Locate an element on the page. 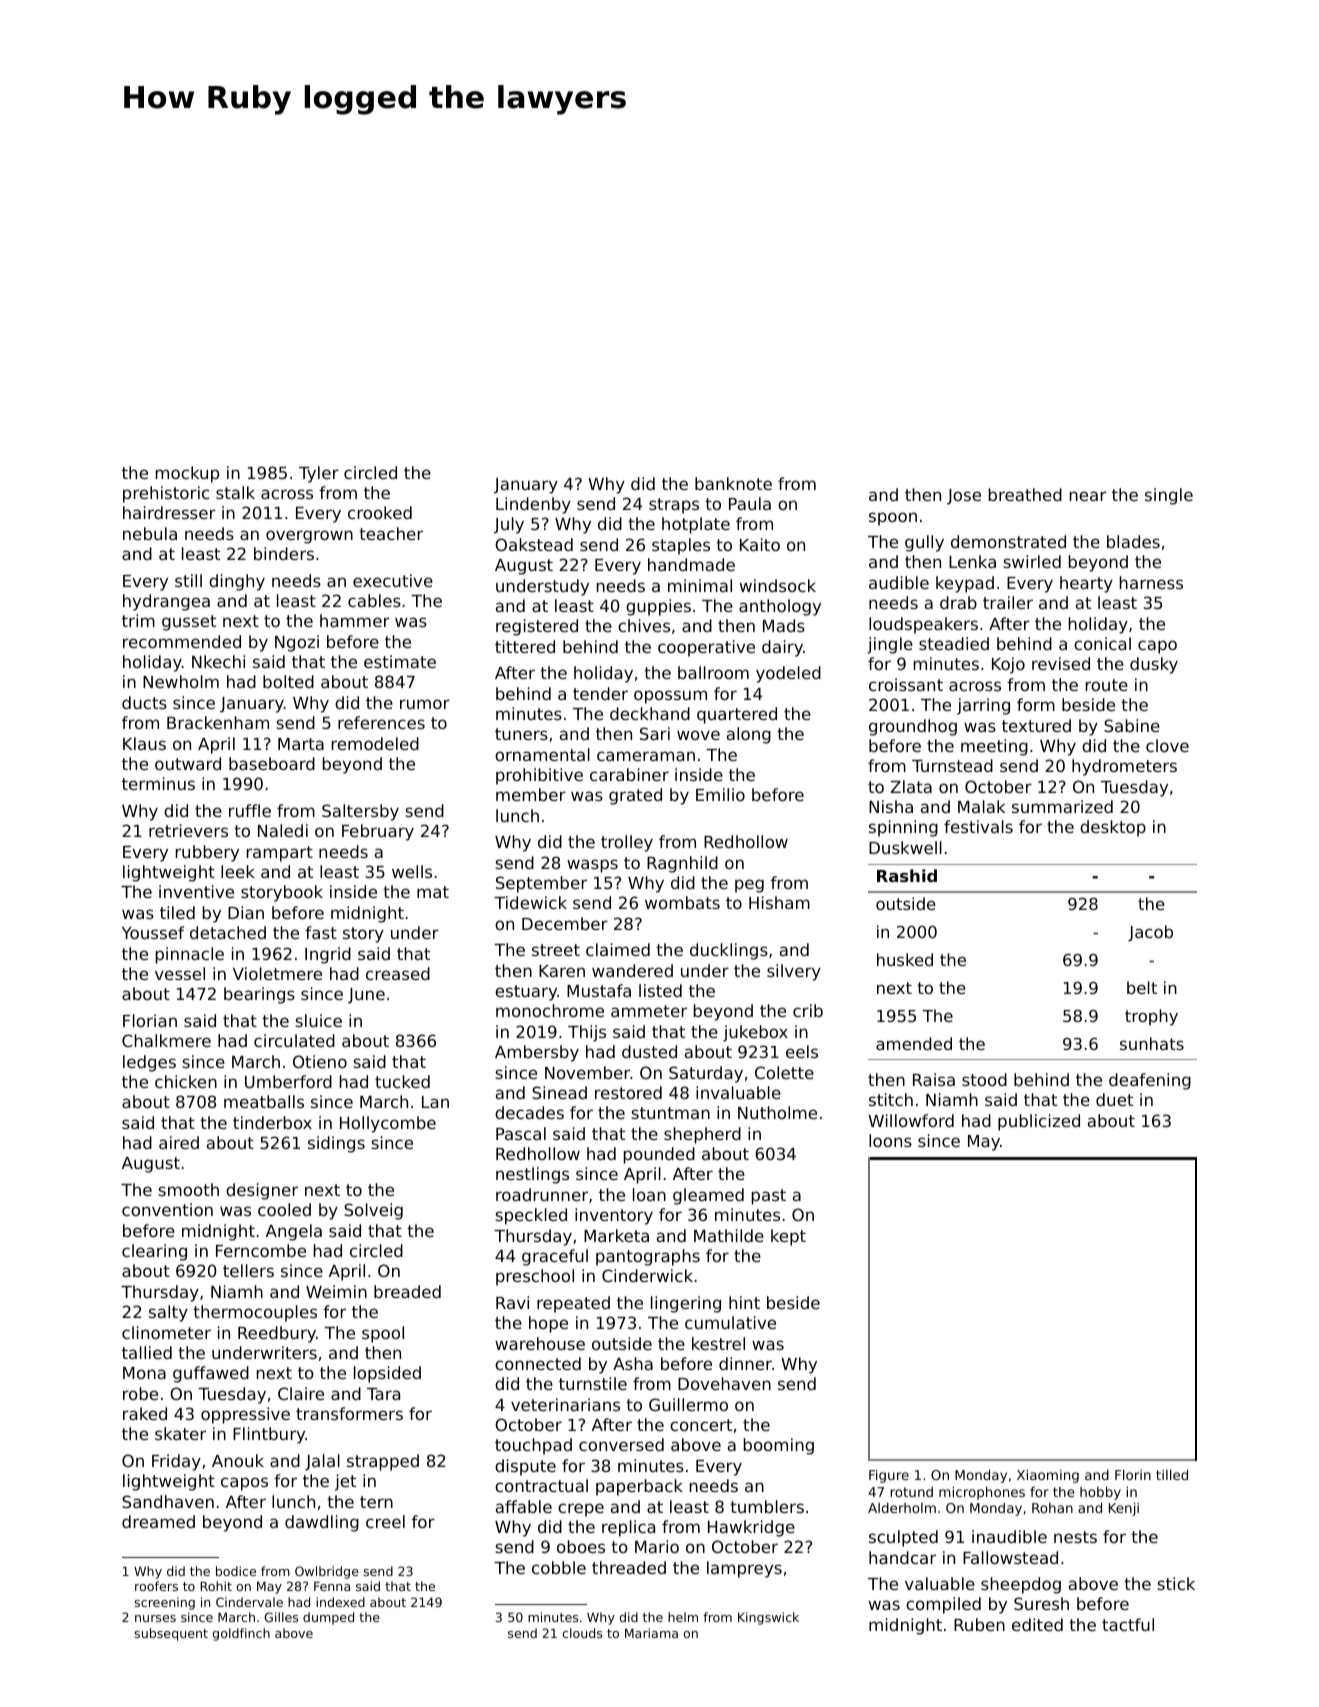  Jacob is located at coordinates (1150, 933).
